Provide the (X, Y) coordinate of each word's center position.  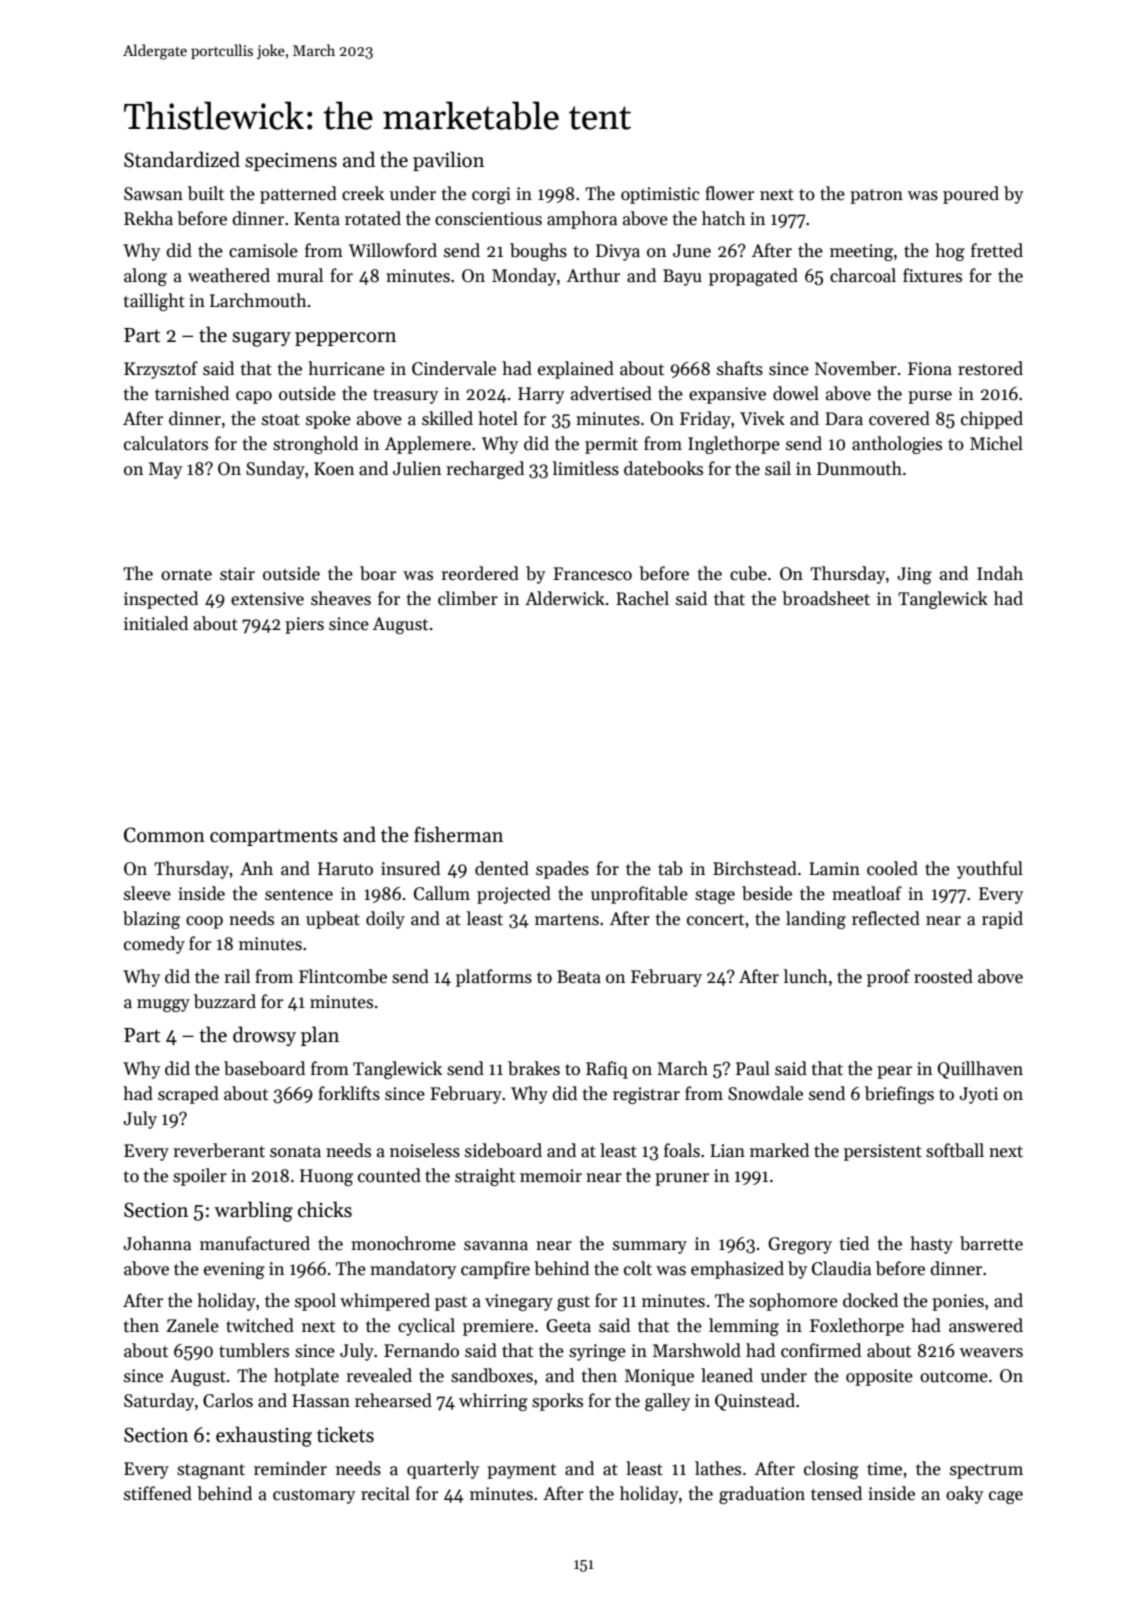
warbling (253, 1211)
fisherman (458, 834)
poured (971, 195)
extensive (267, 599)
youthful (990, 870)
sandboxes (492, 1375)
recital (385, 1493)
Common (164, 835)
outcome (954, 1377)
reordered (480, 573)
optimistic (660, 195)
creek (363, 193)
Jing (914, 575)
